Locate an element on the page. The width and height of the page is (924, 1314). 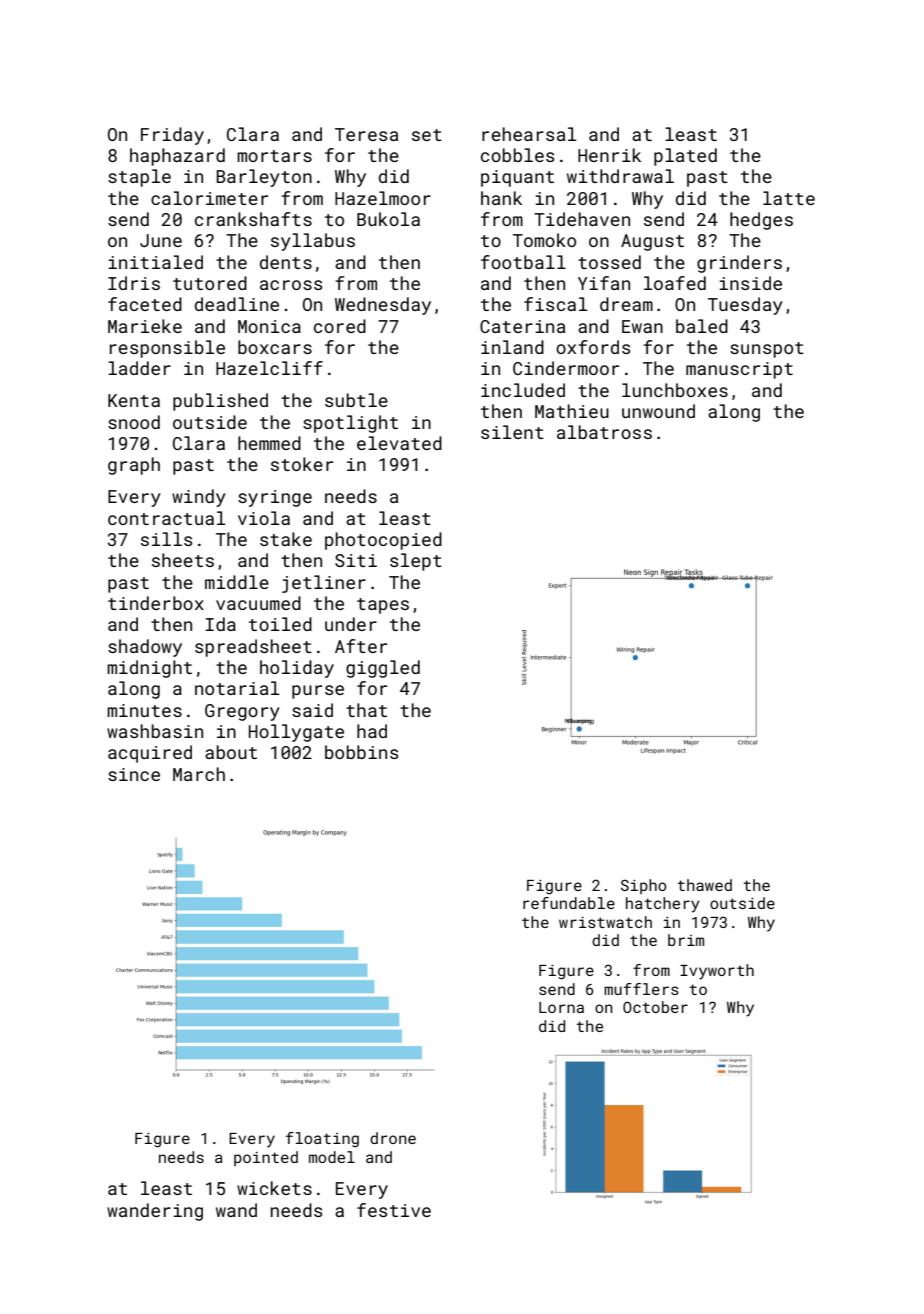
about is located at coordinates (231, 752).
